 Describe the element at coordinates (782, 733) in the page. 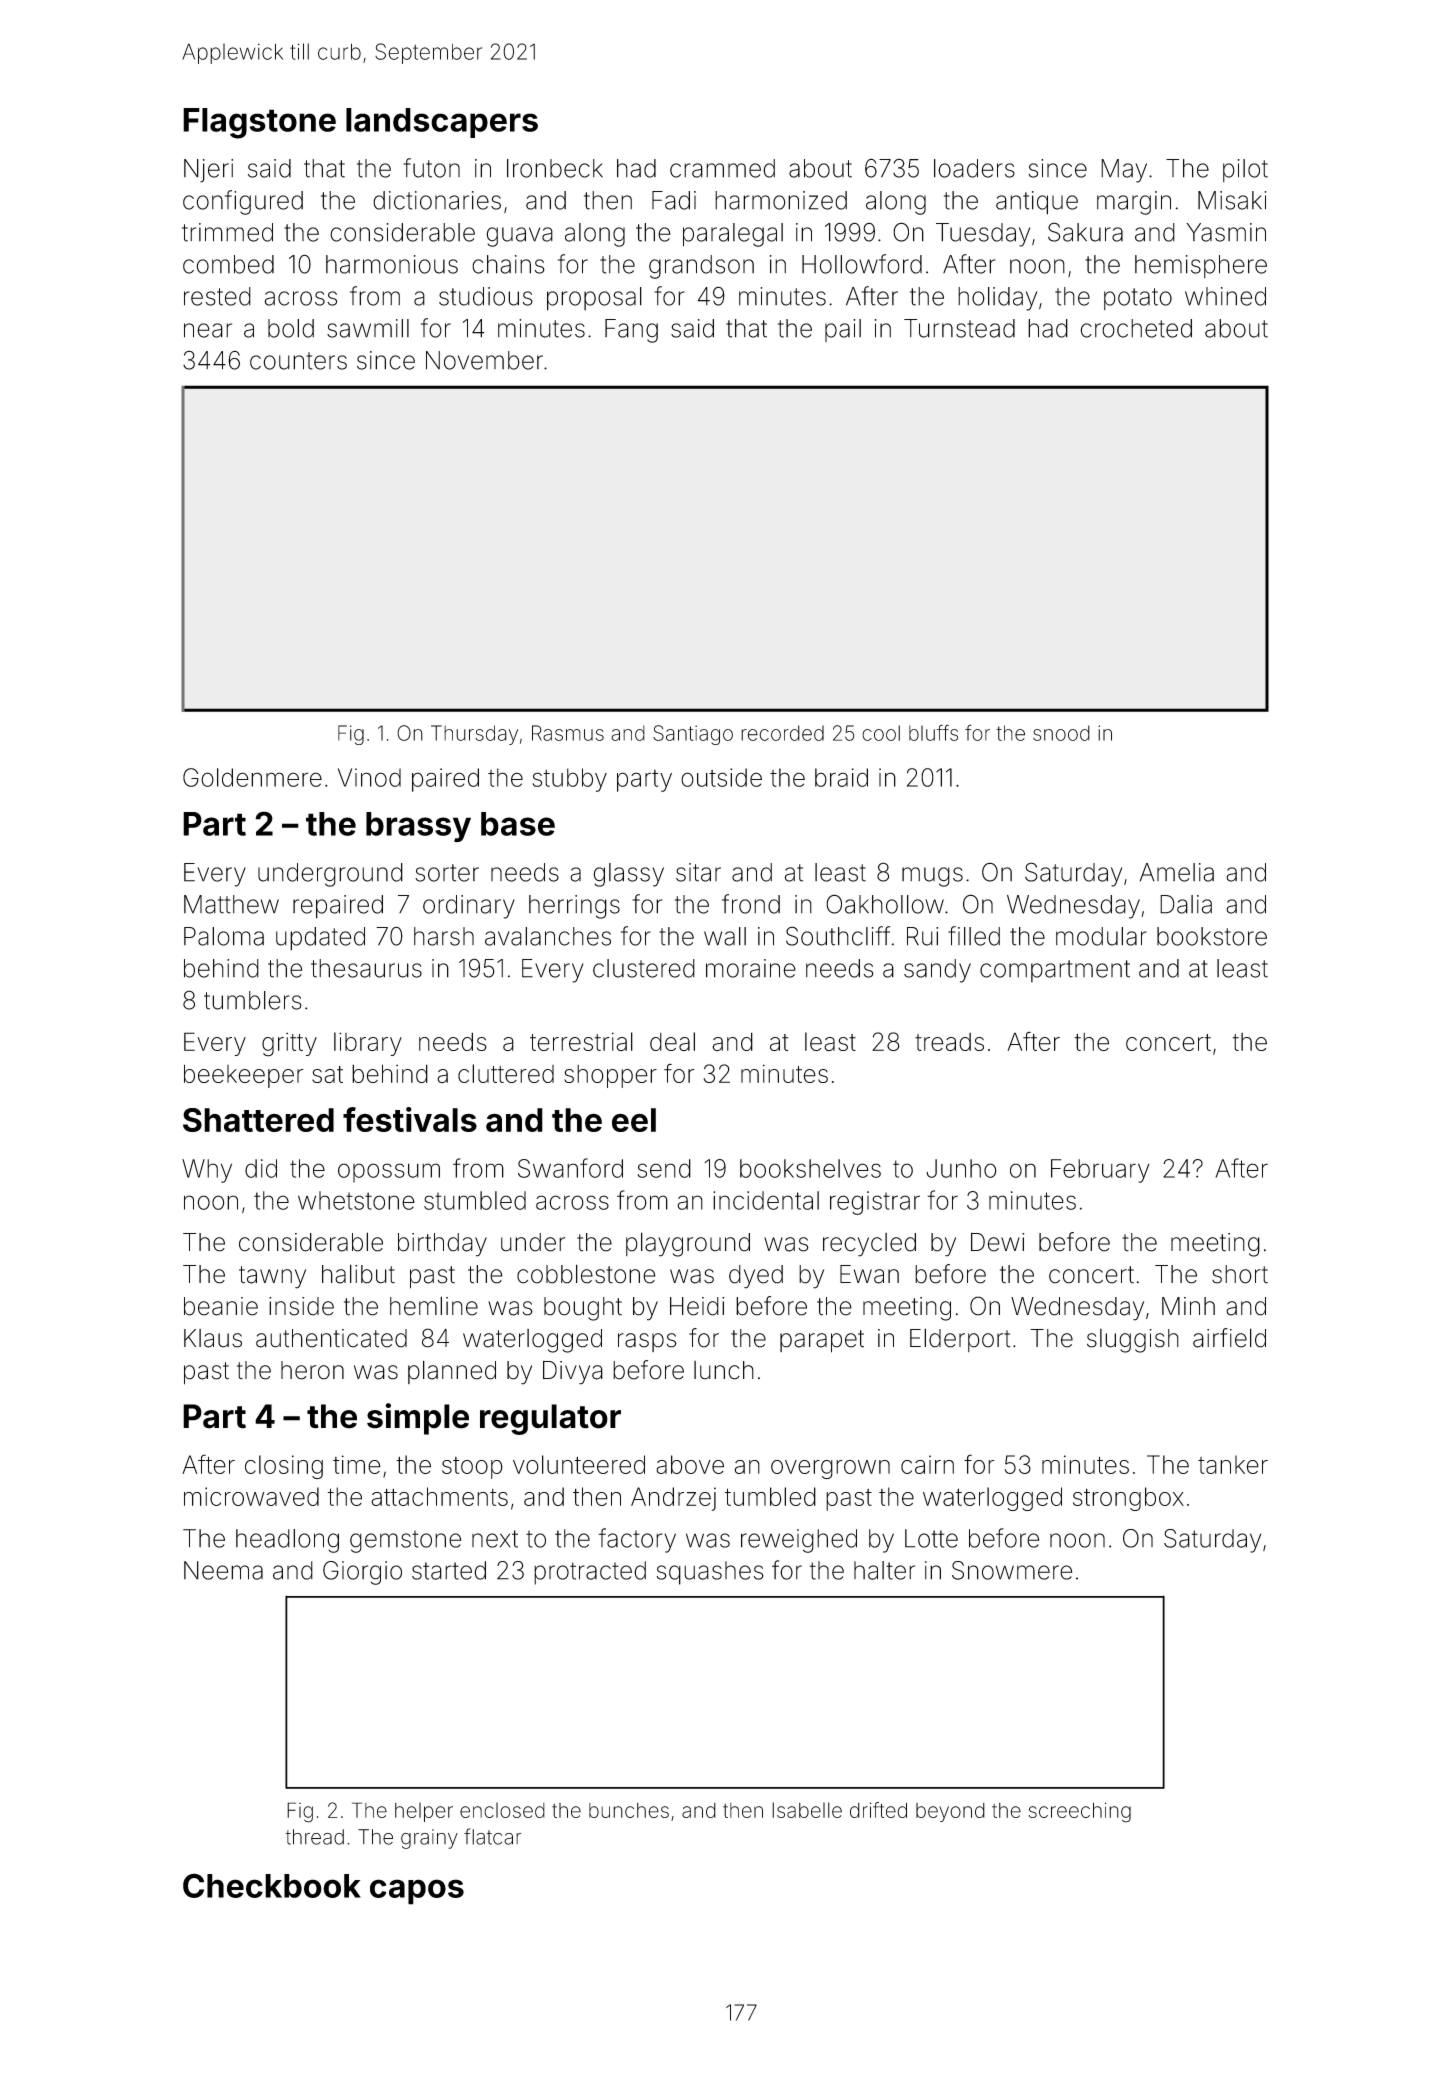

I see `recorded` at that location.
